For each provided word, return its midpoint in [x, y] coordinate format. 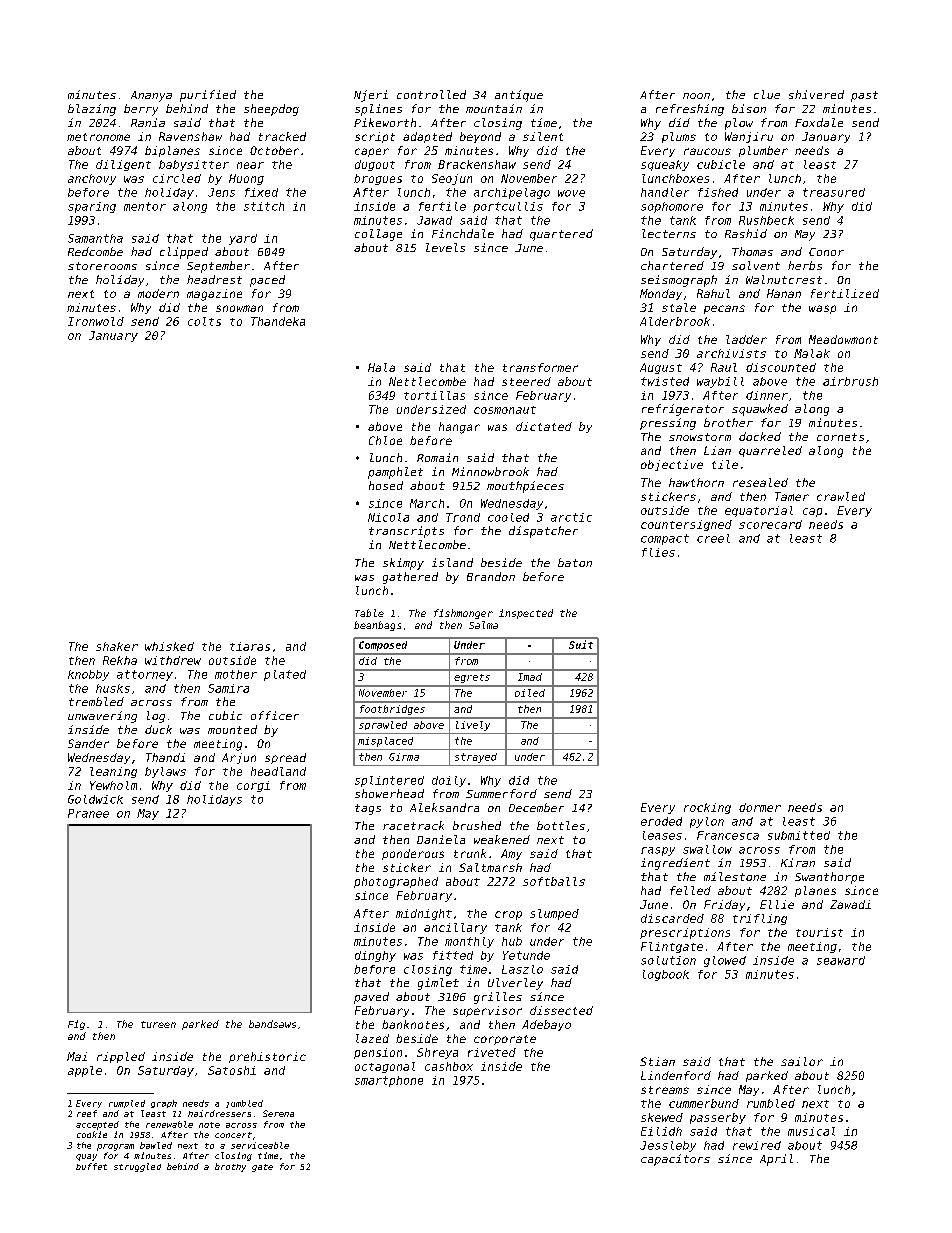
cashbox [449, 1066]
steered [526, 381]
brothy [230, 1167]
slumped [554, 914]
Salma [483, 625]
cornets [840, 437]
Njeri [371, 96]
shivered [816, 94]
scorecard [770, 524]
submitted [799, 835]
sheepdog [271, 110]
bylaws [165, 772]
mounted [232, 729]
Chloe [385, 440]
